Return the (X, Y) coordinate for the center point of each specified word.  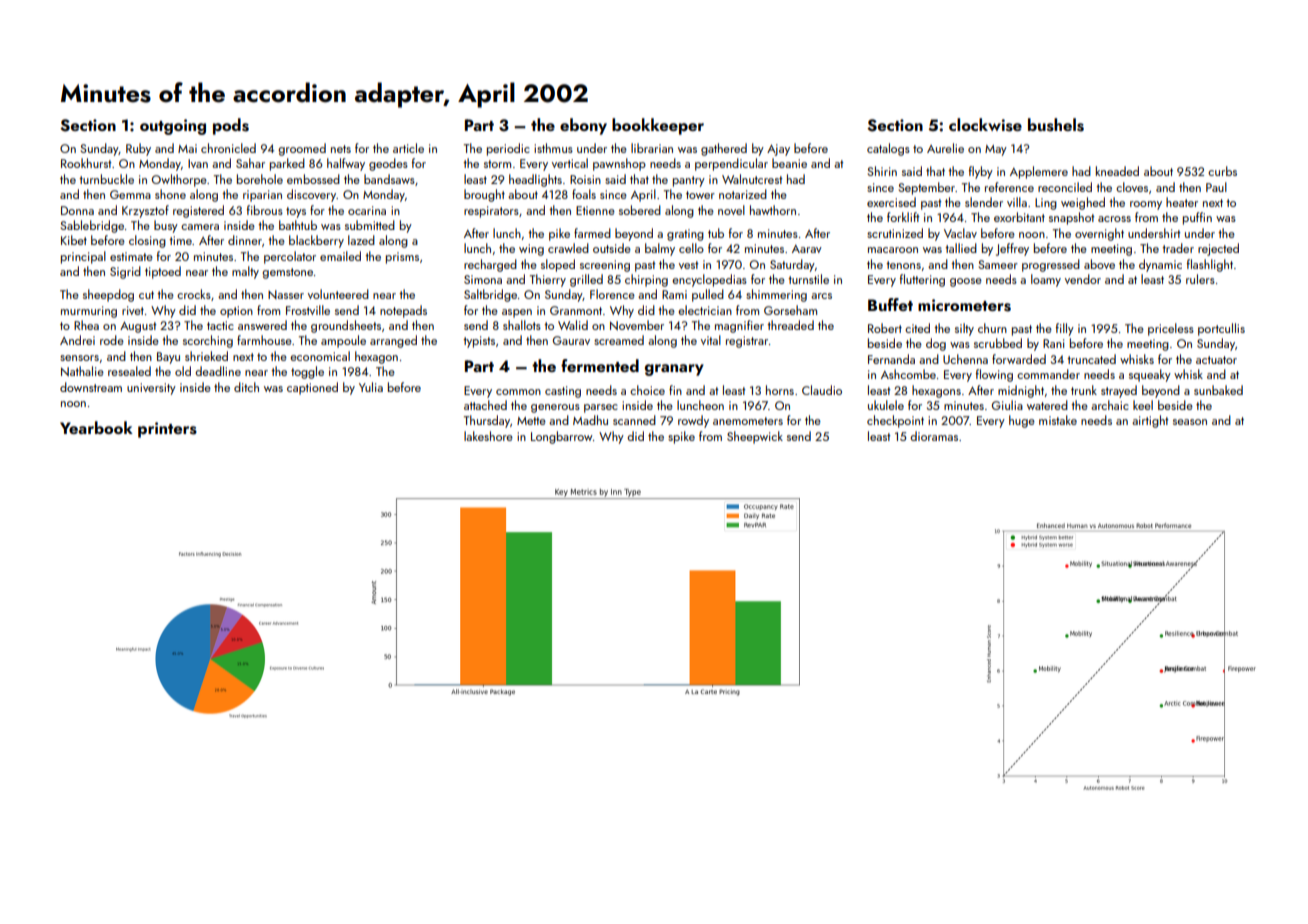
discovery (312, 195)
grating (685, 235)
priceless (1171, 329)
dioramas (934, 436)
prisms (402, 258)
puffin (1197, 218)
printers (167, 430)
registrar (747, 342)
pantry (689, 181)
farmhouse (264, 340)
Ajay (778, 150)
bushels (1056, 125)
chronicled (228, 148)
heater (1182, 202)
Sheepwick (755, 437)
